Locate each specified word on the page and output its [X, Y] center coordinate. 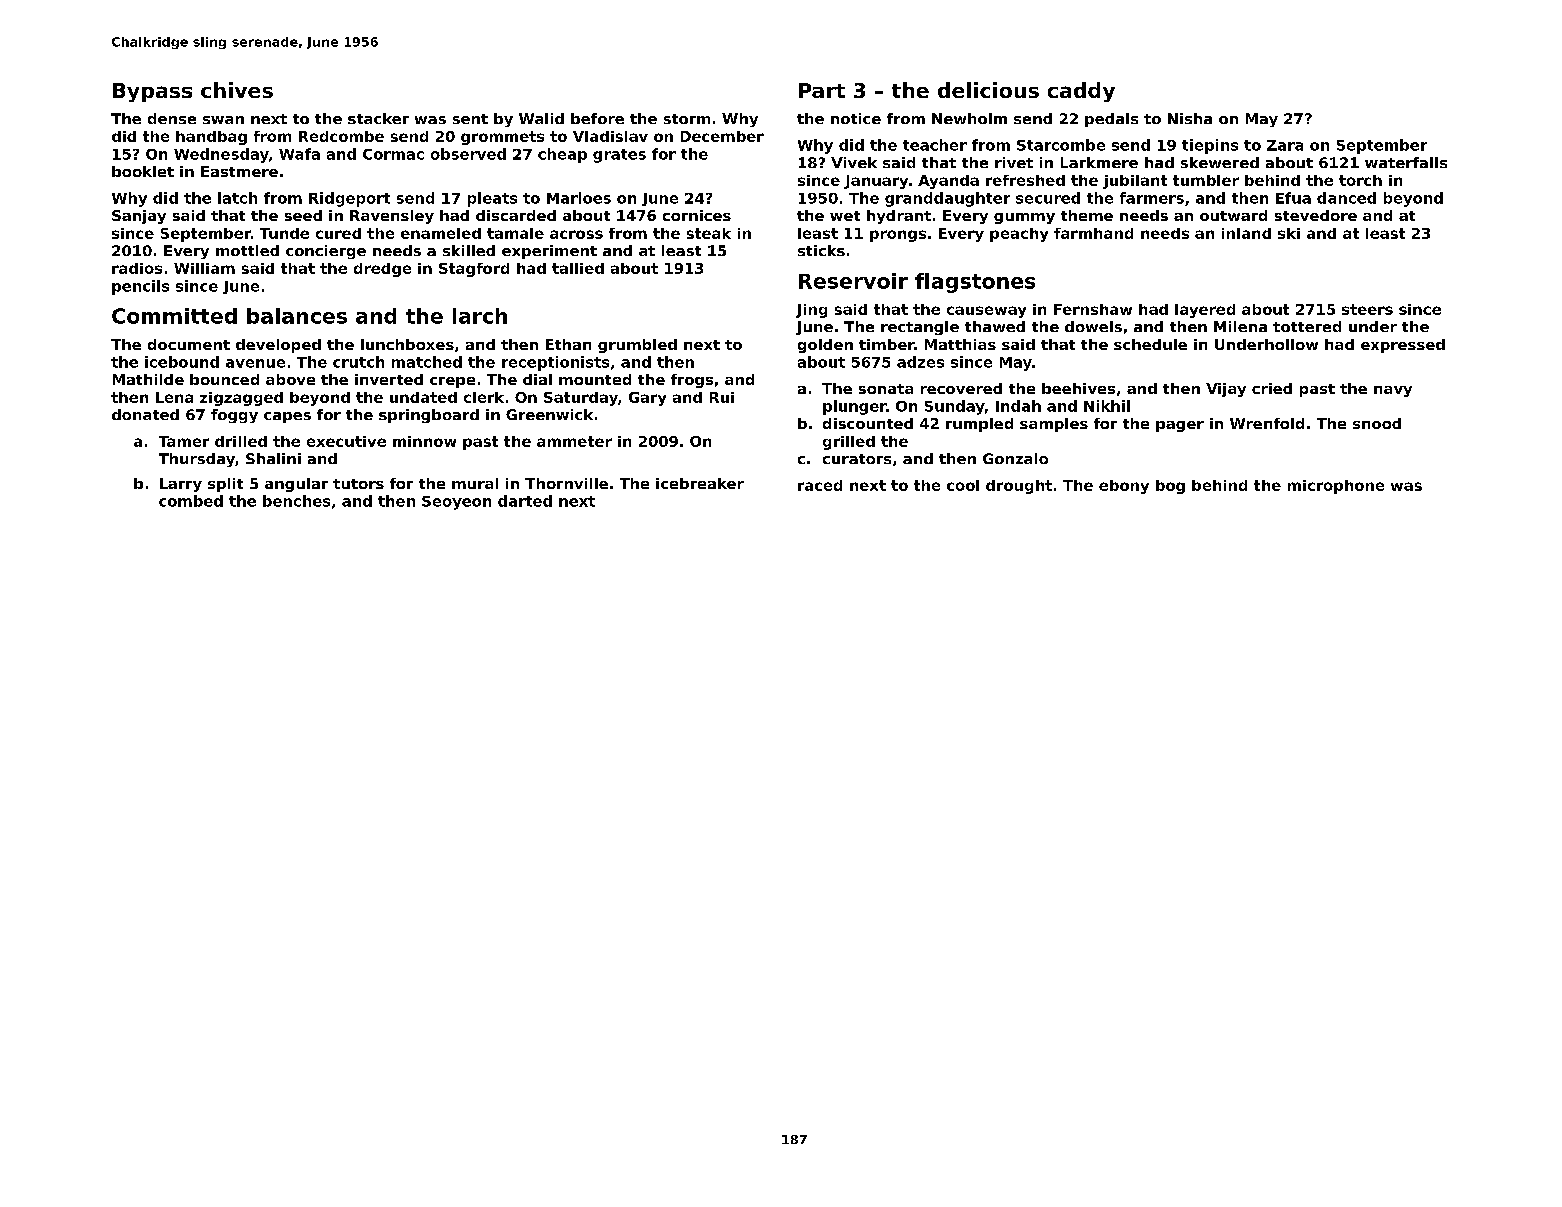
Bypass [152, 92]
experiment [549, 252]
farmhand [1093, 233]
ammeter [574, 441]
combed [191, 501]
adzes [920, 362]
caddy [1081, 92]
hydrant [899, 217]
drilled [241, 441]
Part [822, 90]
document [189, 344]
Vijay [1226, 390]
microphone [1336, 487]
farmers [1152, 198]
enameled [441, 233]
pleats [492, 199]
